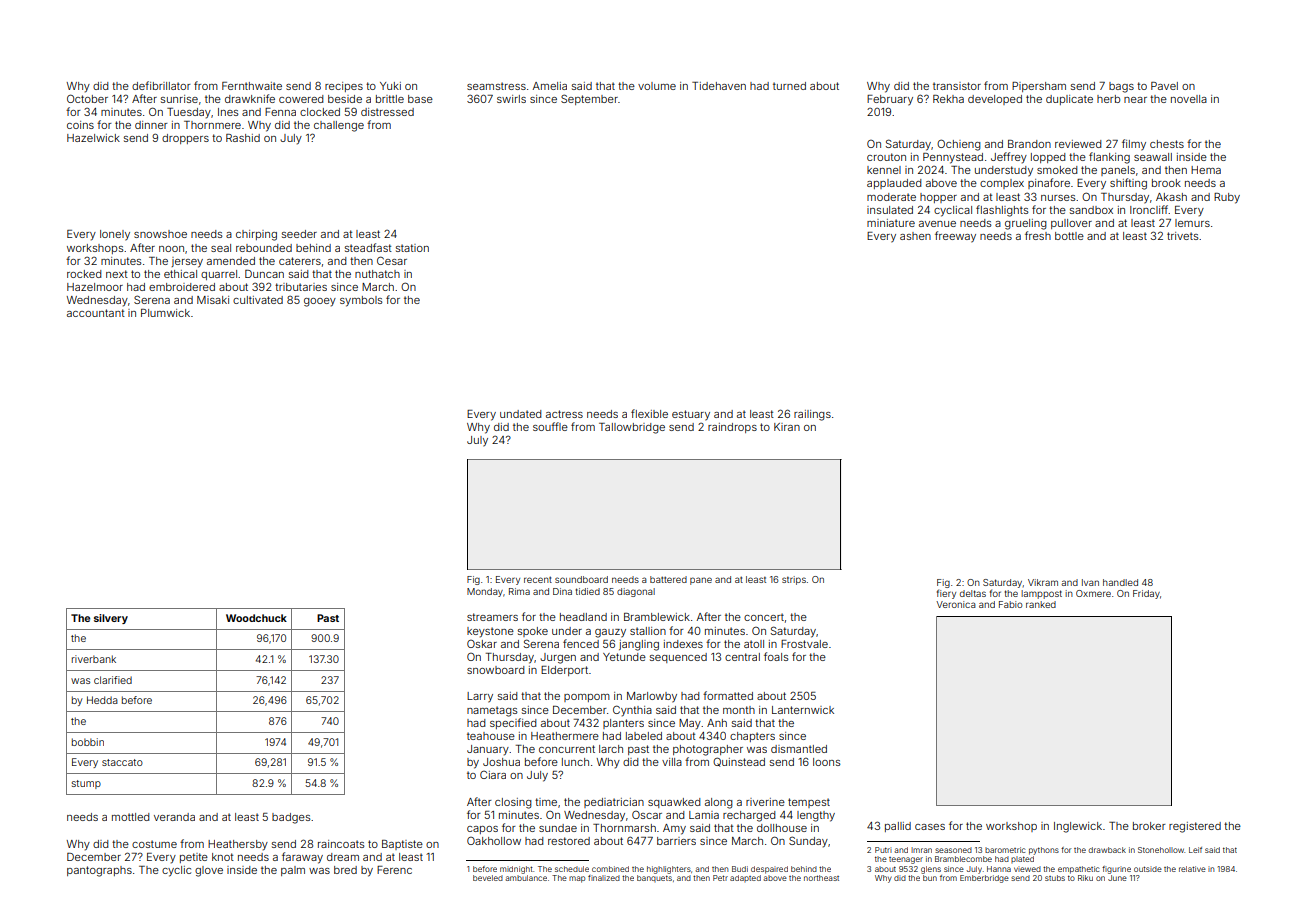 The height and width of the image is (924, 1308). Describe the element at coordinates (654, 878) in the image. I see `banquets` at that location.
